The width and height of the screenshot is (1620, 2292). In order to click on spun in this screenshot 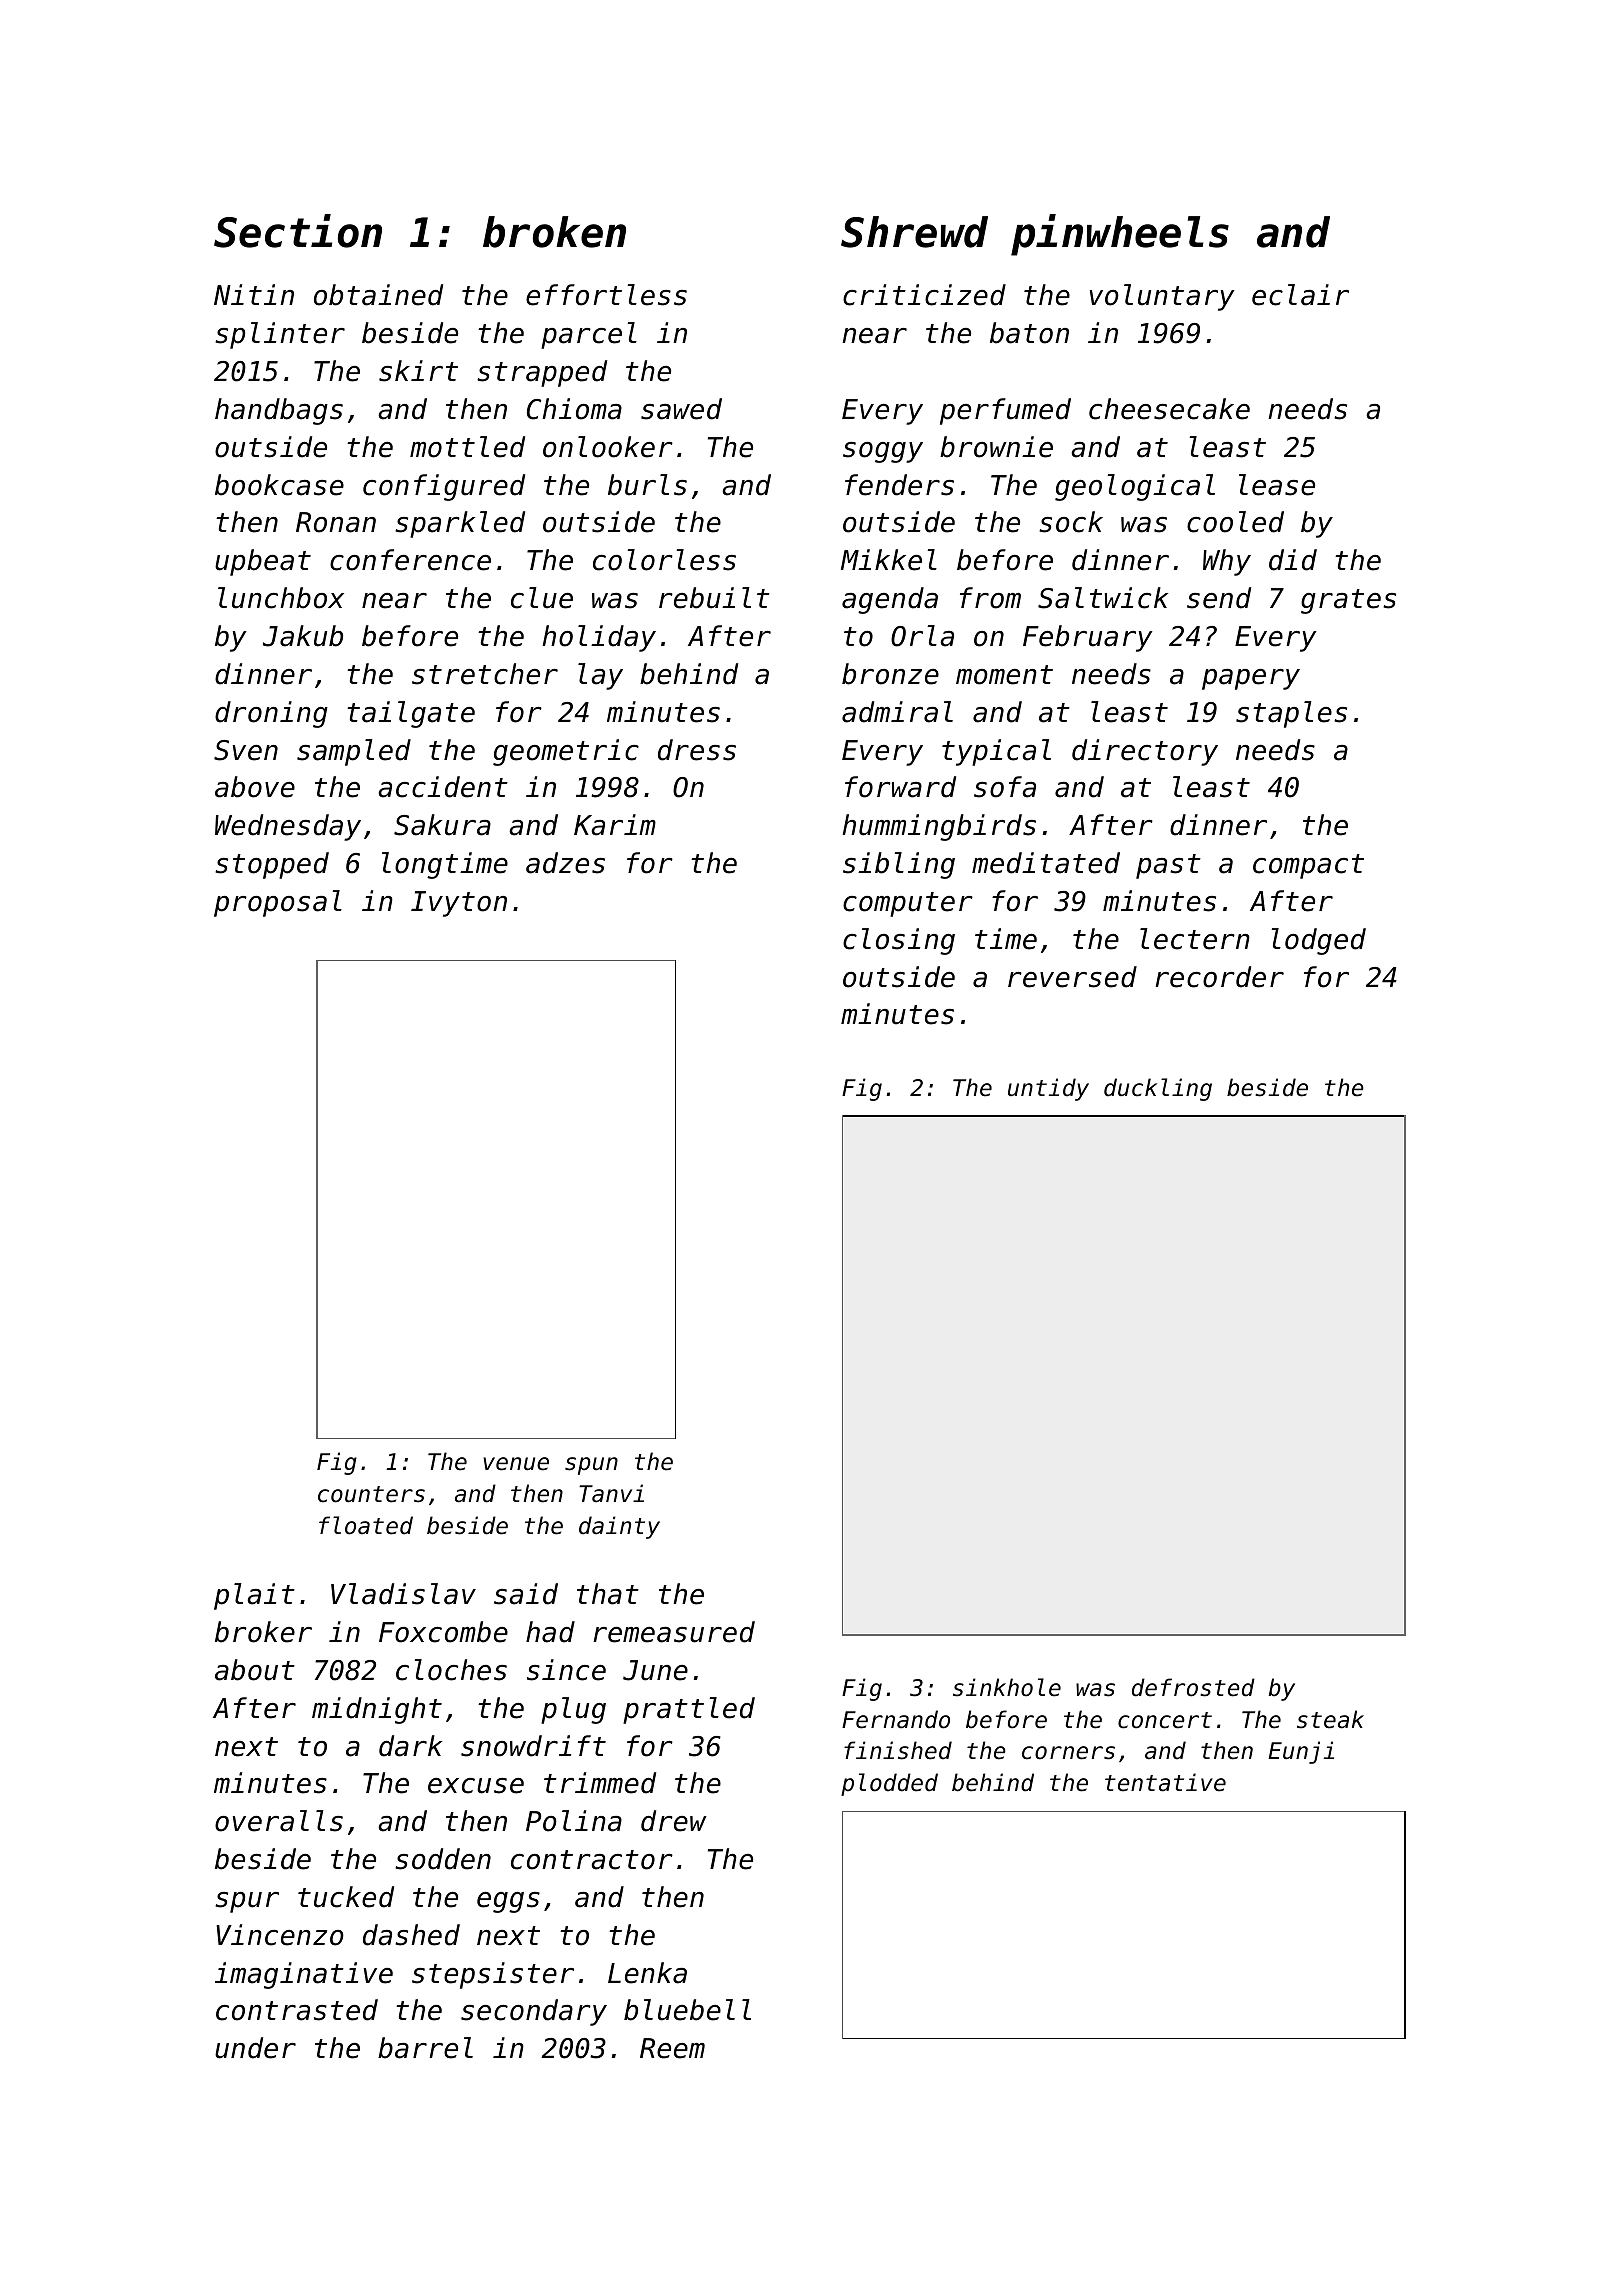, I will do `click(591, 1466)`.
